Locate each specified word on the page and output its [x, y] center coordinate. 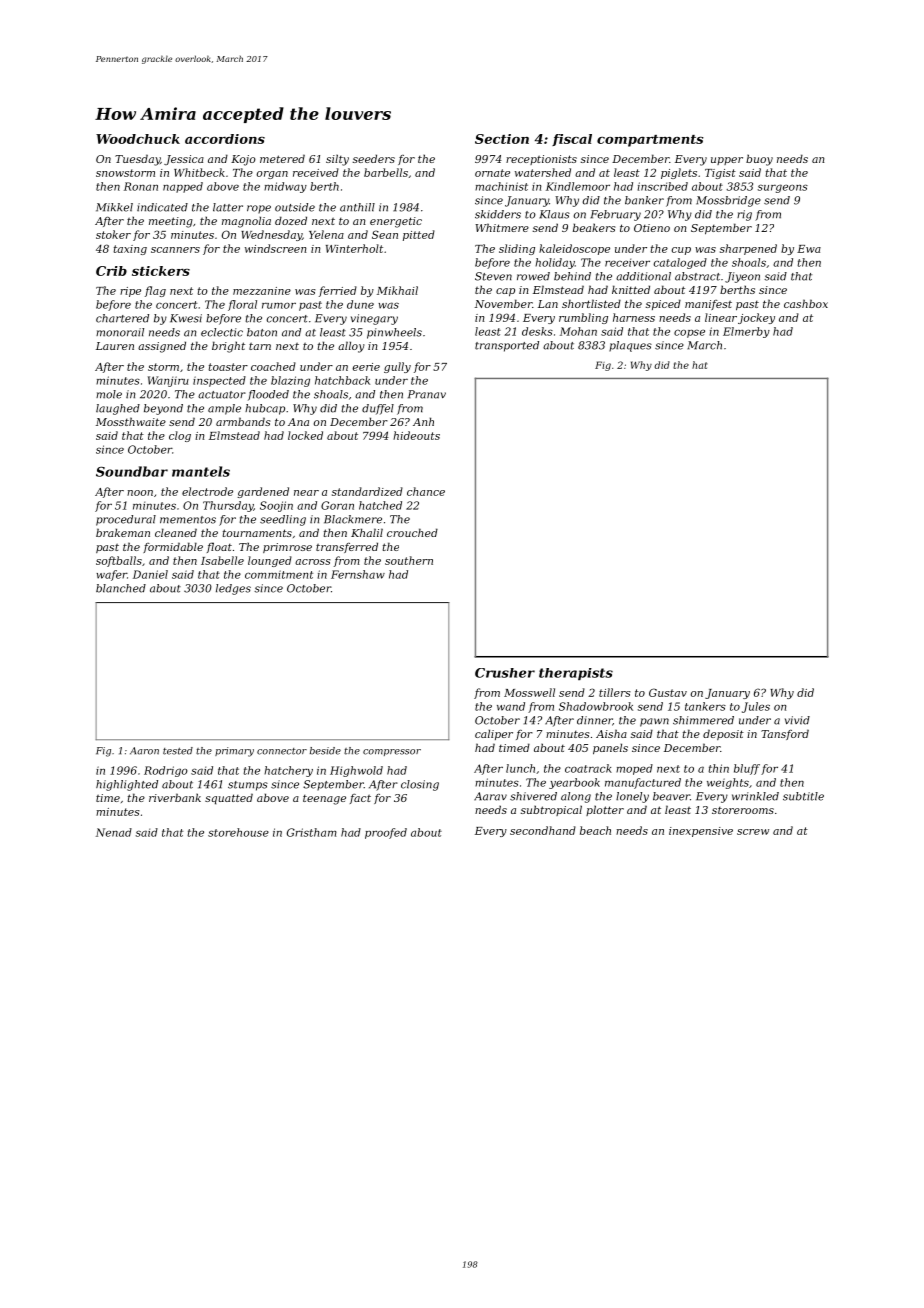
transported [507, 346]
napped [183, 187]
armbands [243, 421]
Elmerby [746, 332]
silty [337, 160]
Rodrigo [166, 771]
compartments [650, 141]
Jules [756, 707]
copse [689, 333]
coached [273, 366]
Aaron [144, 751]
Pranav [427, 394]
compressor [392, 752]
